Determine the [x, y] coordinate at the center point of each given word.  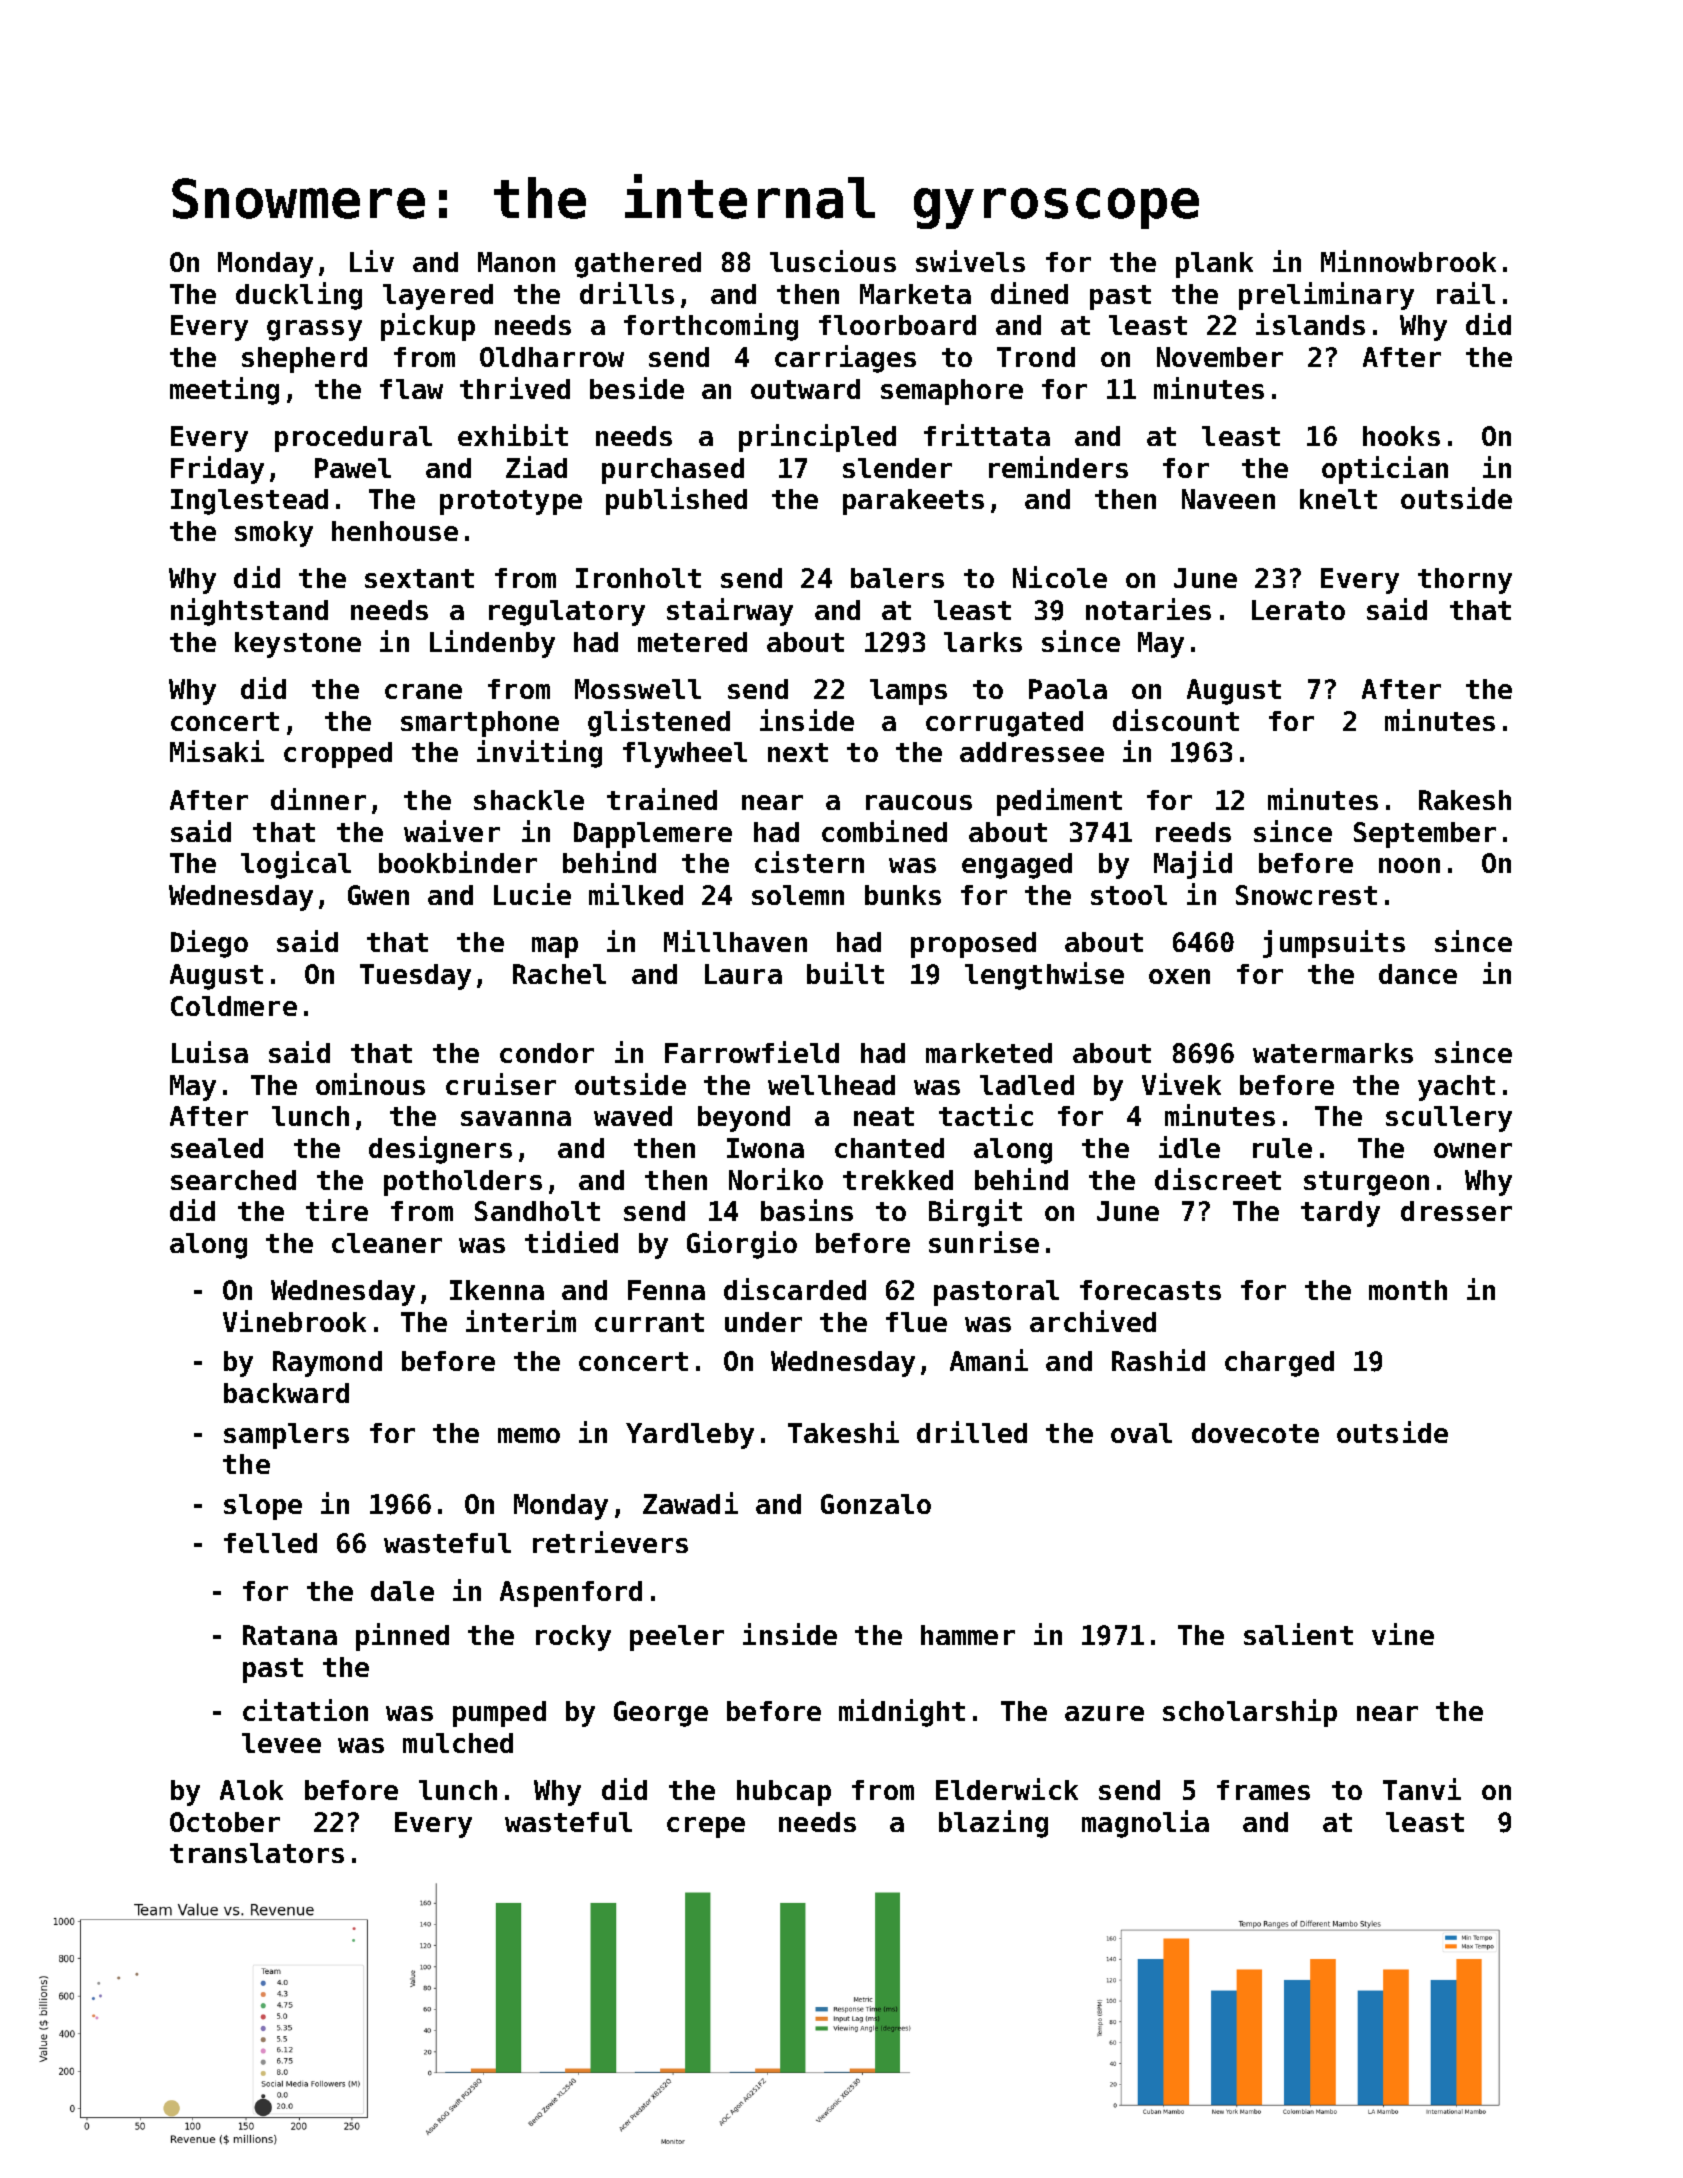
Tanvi [1422, 1789]
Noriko [776, 1179]
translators [257, 1853]
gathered [638, 265]
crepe [706, 1827]
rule [1282, 1148]
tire [337, 1210]
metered [692, 642]
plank [1214, 265]
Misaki [217, 751]
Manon [516, 262]
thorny [1465, 581]
